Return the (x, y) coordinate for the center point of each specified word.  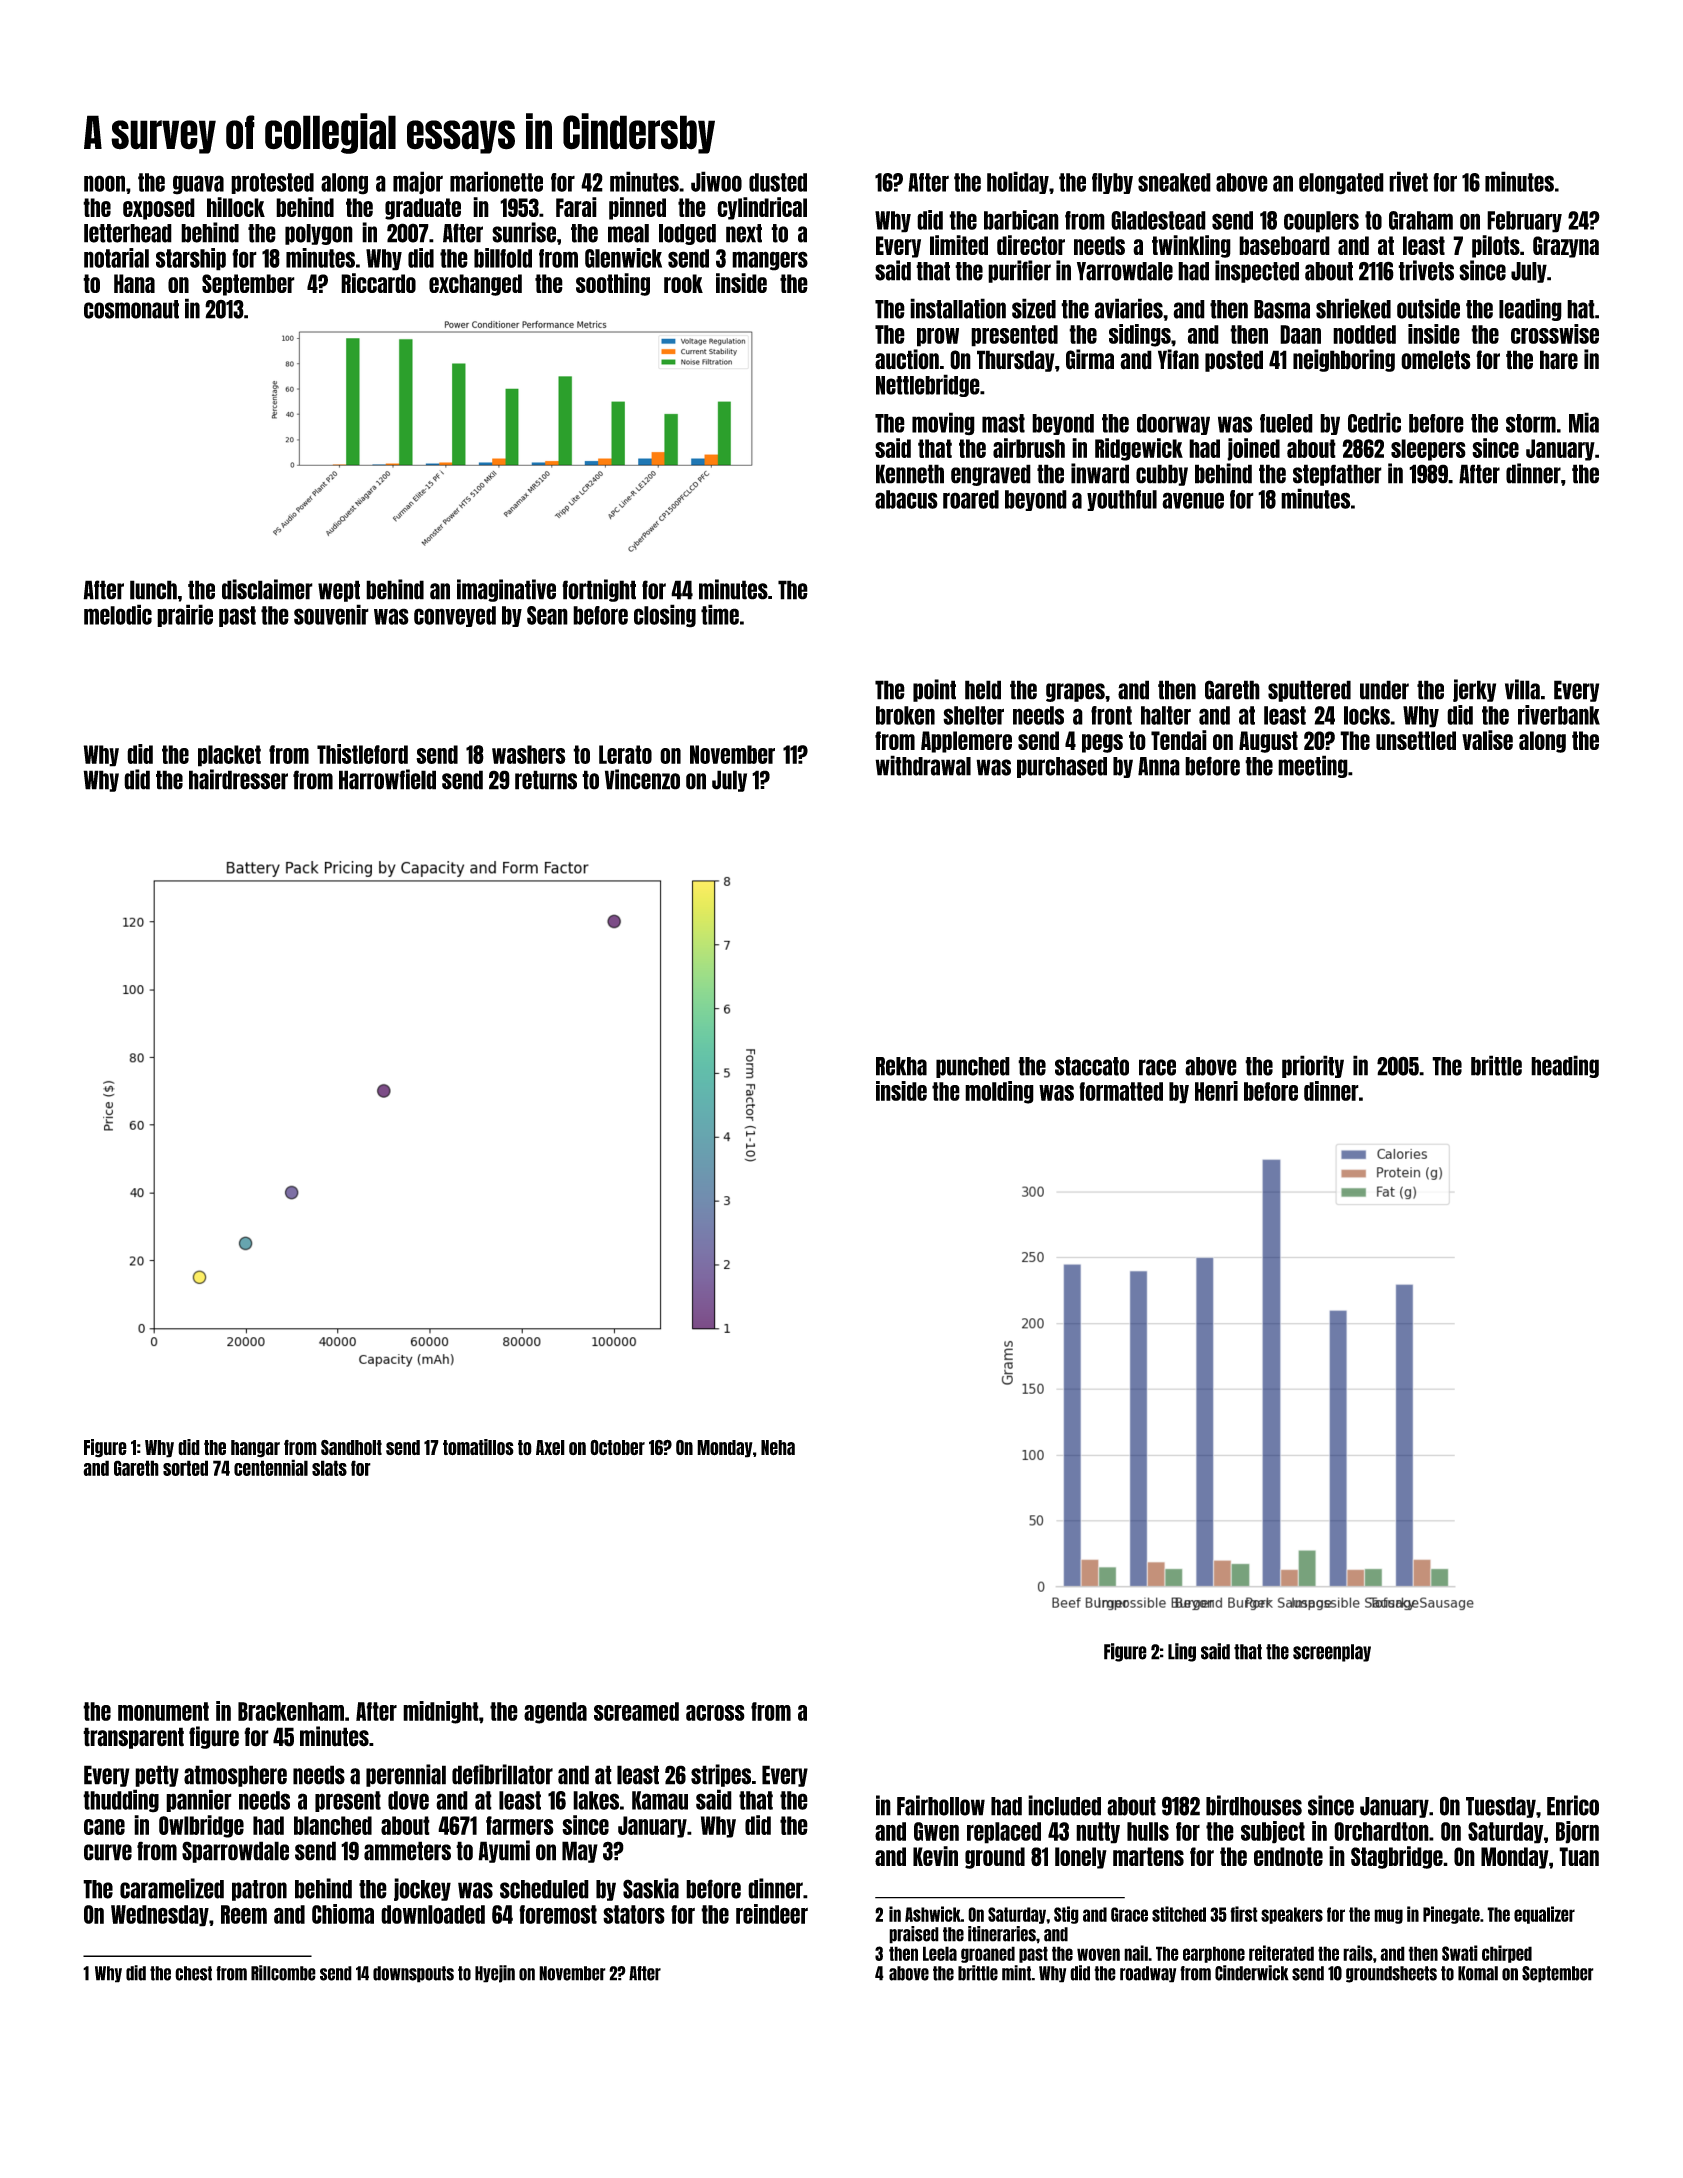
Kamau (660, 1800)
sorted (185, 1468)
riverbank (1559, 715)
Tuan (1579, 1856)
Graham (1421, 220)
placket (229, 756)
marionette (496, 181)
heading (1565, 1066)
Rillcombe (283, 1973)
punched (973, 1067)
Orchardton (1381, 1831)
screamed (636, 1711)
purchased (1062, 767)
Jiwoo (716, 181)
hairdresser (238, 779)
